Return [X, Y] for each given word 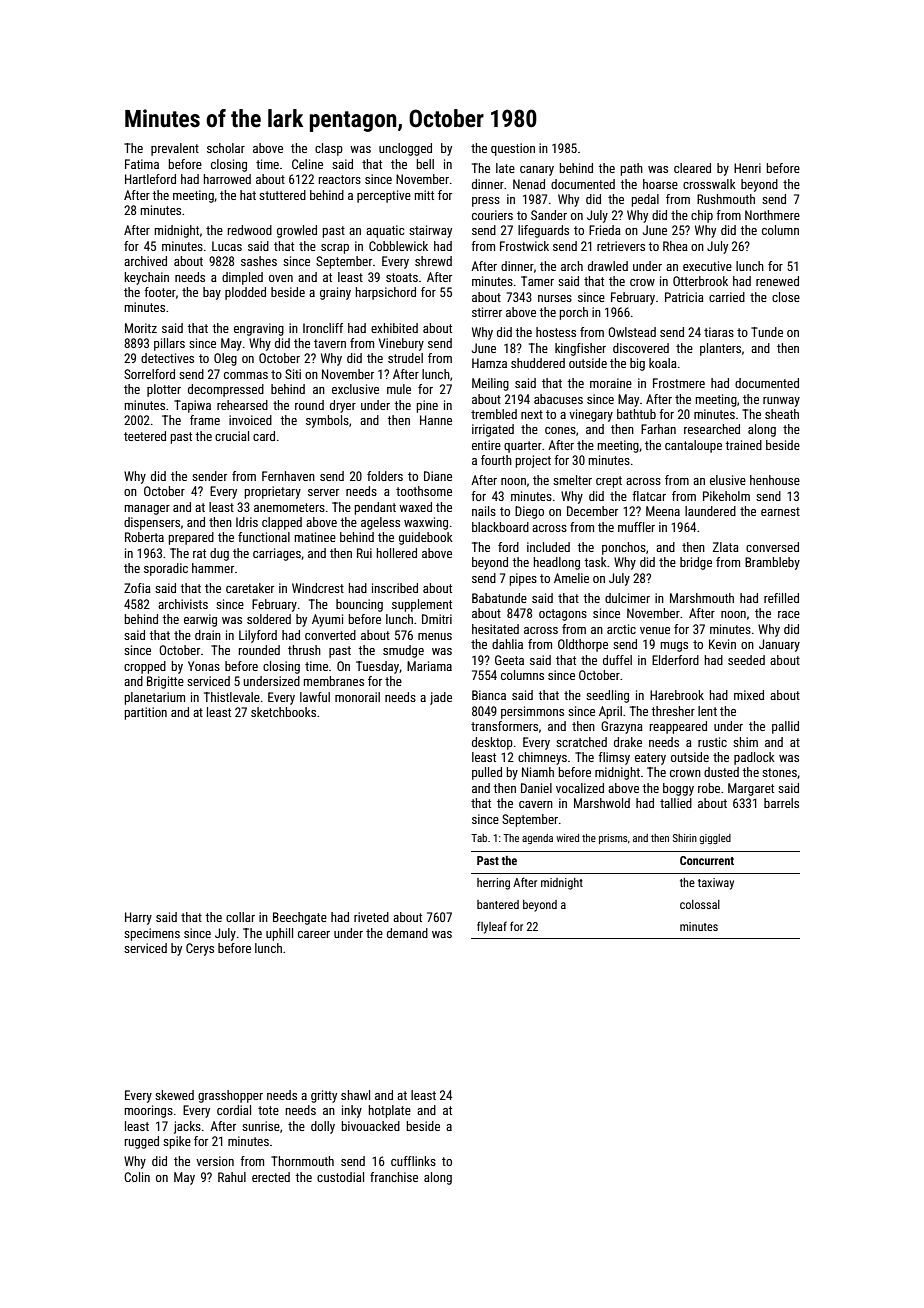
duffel [617, 660]
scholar [226, 148]
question [513, 149]
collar [240, 917]
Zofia [137, 588]
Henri [747, 168]
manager [147, 510]
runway [781, 402]
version [215, 1161]
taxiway [716, 884]
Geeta [509, 660]
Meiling [490, 384]
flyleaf [492, 927]
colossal [700, 904]
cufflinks [413, 1161]
